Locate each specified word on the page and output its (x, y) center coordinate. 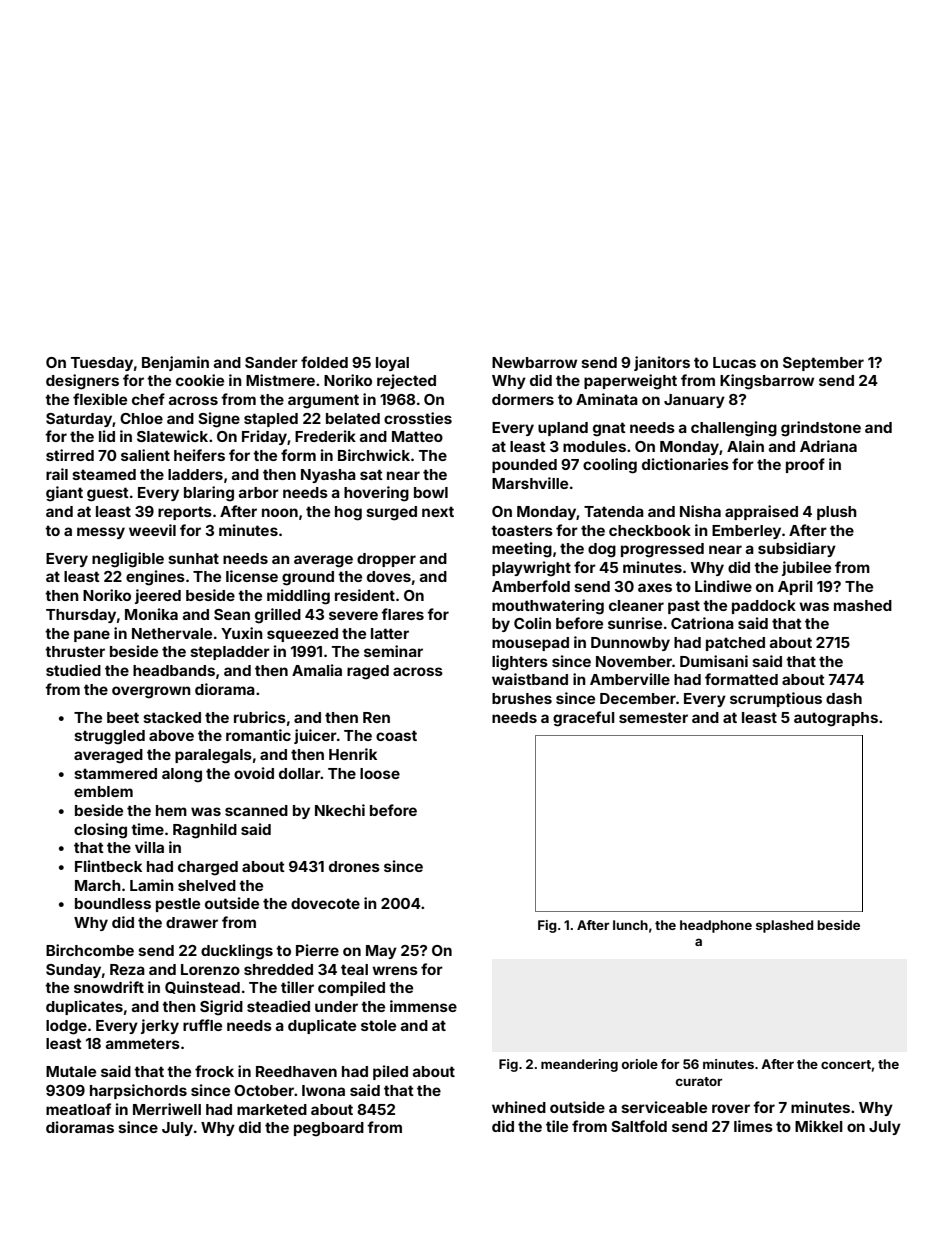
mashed (863, 605)
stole (378, 1025)
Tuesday (102, 364)
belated (353, 418)
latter (390, 633)
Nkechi (340, 810)
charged (208, 868)
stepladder (230, 653)
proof (805, 465)
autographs (836, 719)
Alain (745, 446)
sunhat (193, 558)
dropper (386, 560)
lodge (66, 1027)
